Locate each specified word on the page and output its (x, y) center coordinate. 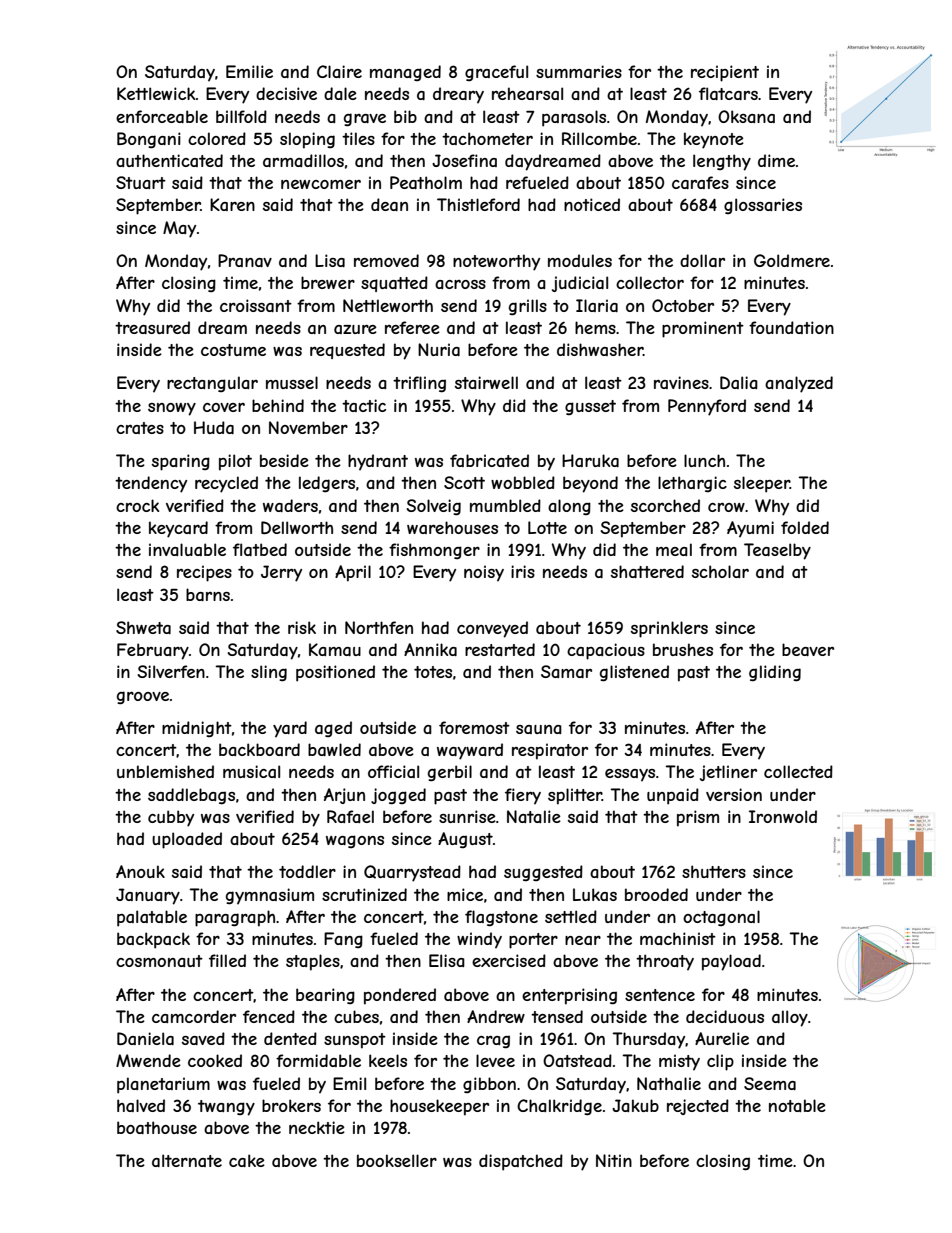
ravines (681, 382)
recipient (725, 73)
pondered (400, 996)
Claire (339, 71)
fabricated (489, 460)
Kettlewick (156, 93)
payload (731, 962)
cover (224, 407)
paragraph (235, 918)
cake (247, 1160)
